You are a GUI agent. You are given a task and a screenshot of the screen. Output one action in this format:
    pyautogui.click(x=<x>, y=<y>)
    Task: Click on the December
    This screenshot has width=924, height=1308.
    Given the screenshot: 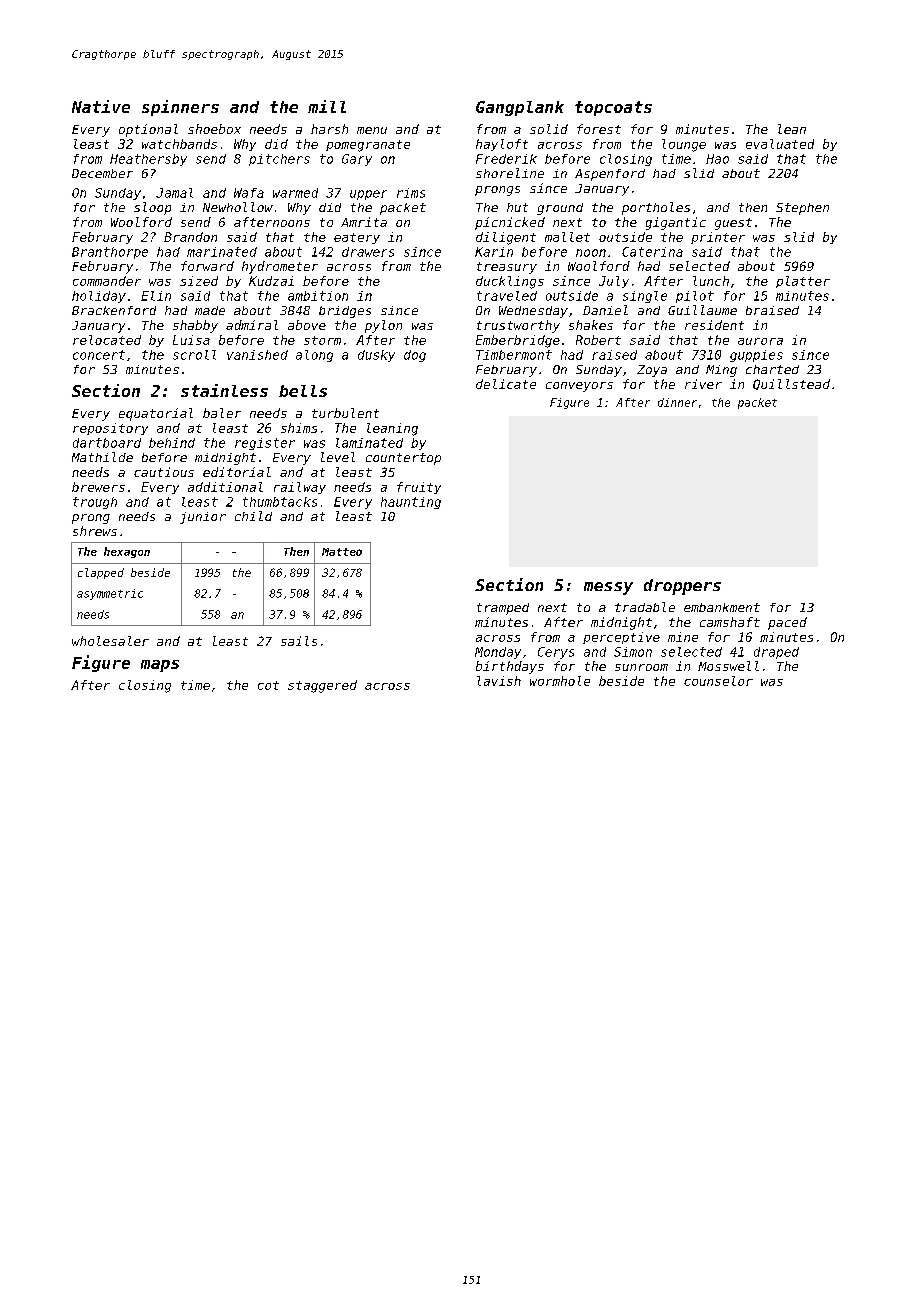 What is the action you would take?
    pyautogui.click(x=102, y=173)
